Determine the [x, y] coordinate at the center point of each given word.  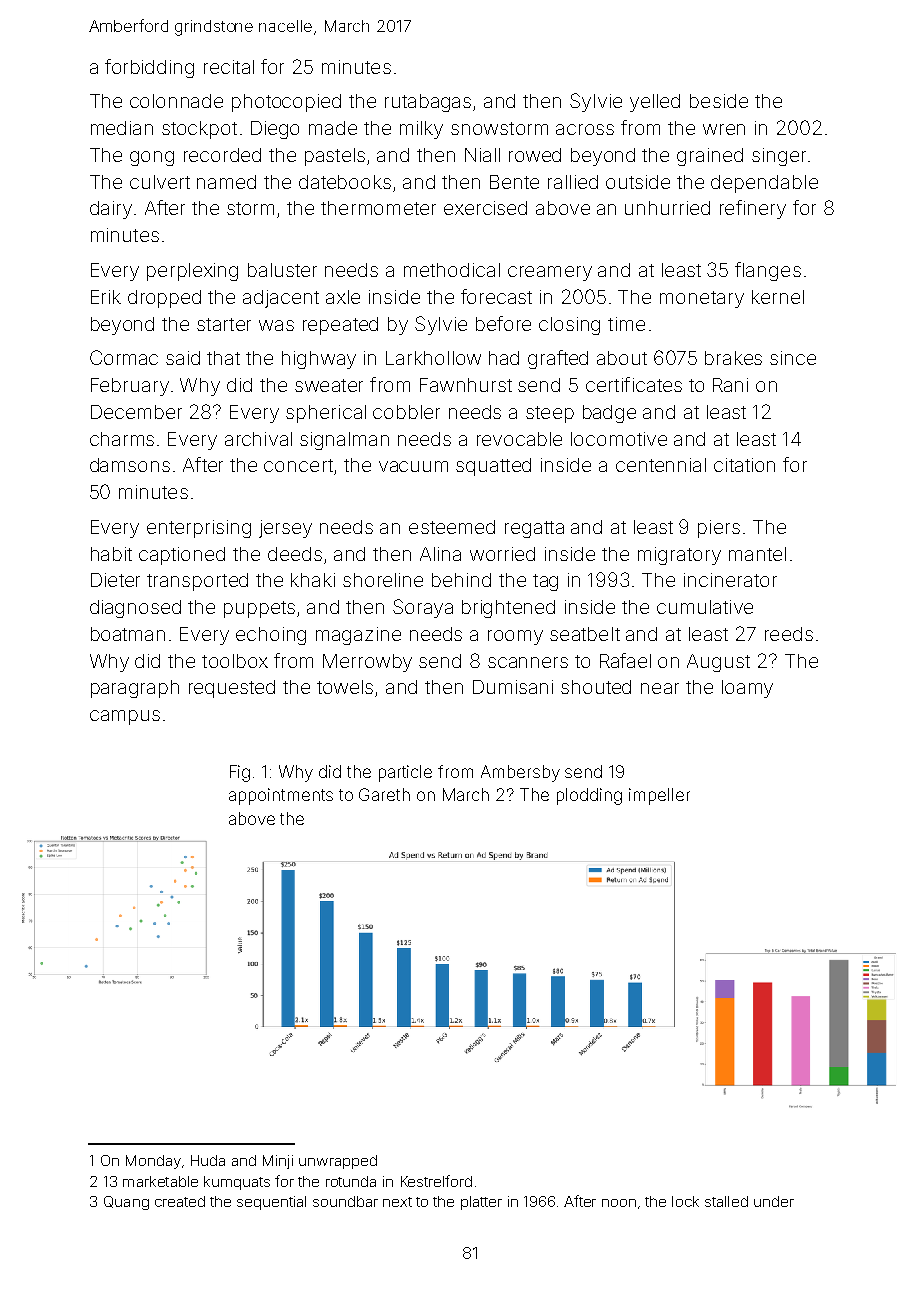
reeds [789, 634]
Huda [208, 1160]
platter [481, 1203]
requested [232, 689]
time [626, 324]
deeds [295, 554]
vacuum [413, 466]
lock [685, 1201]
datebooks [345, 182]
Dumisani [513, 687]
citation [744, 465]
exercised [485, 208]
